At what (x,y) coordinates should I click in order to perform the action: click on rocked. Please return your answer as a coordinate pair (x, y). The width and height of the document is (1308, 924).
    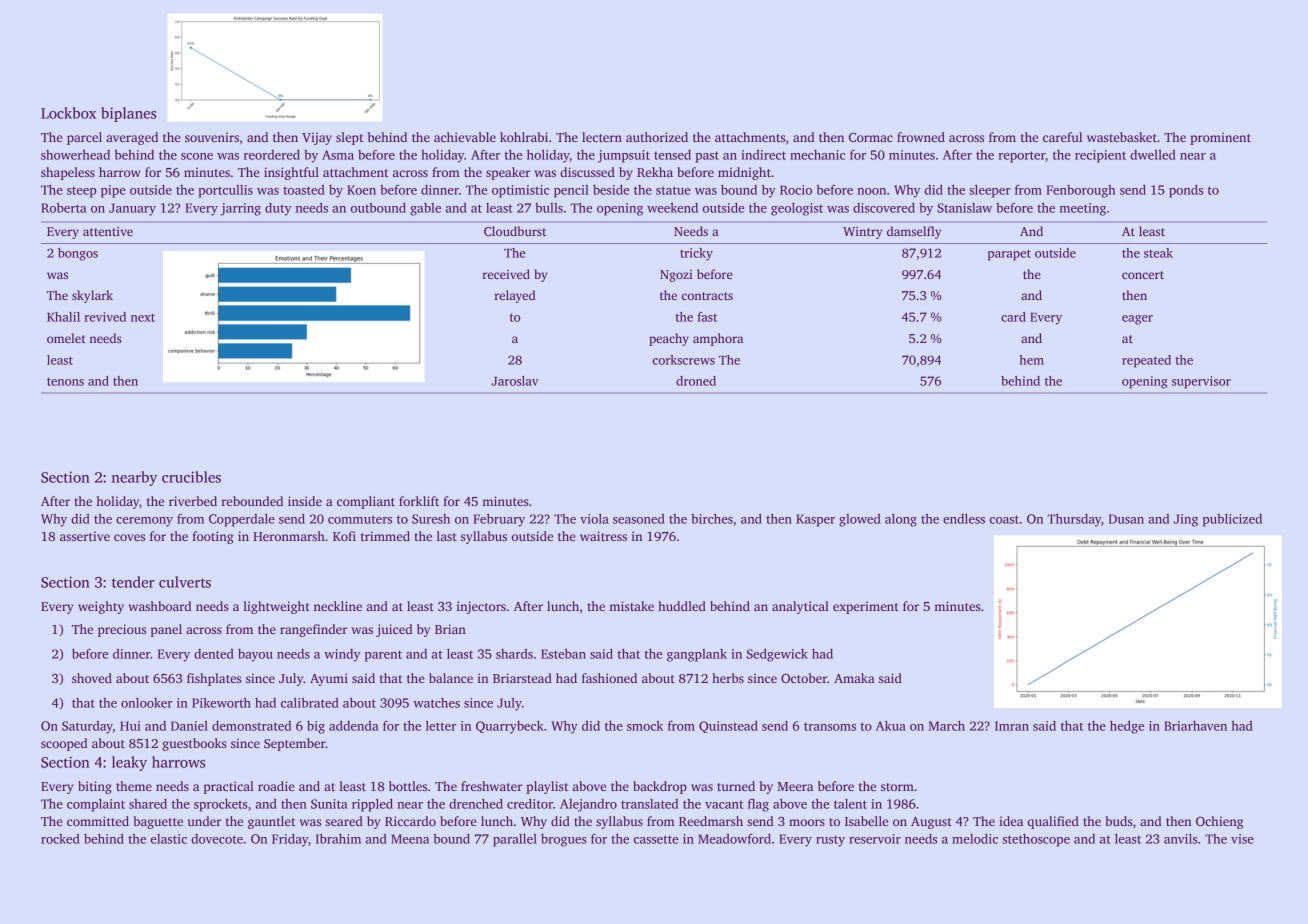
    Looking at the image, I should click on (60, 839).
